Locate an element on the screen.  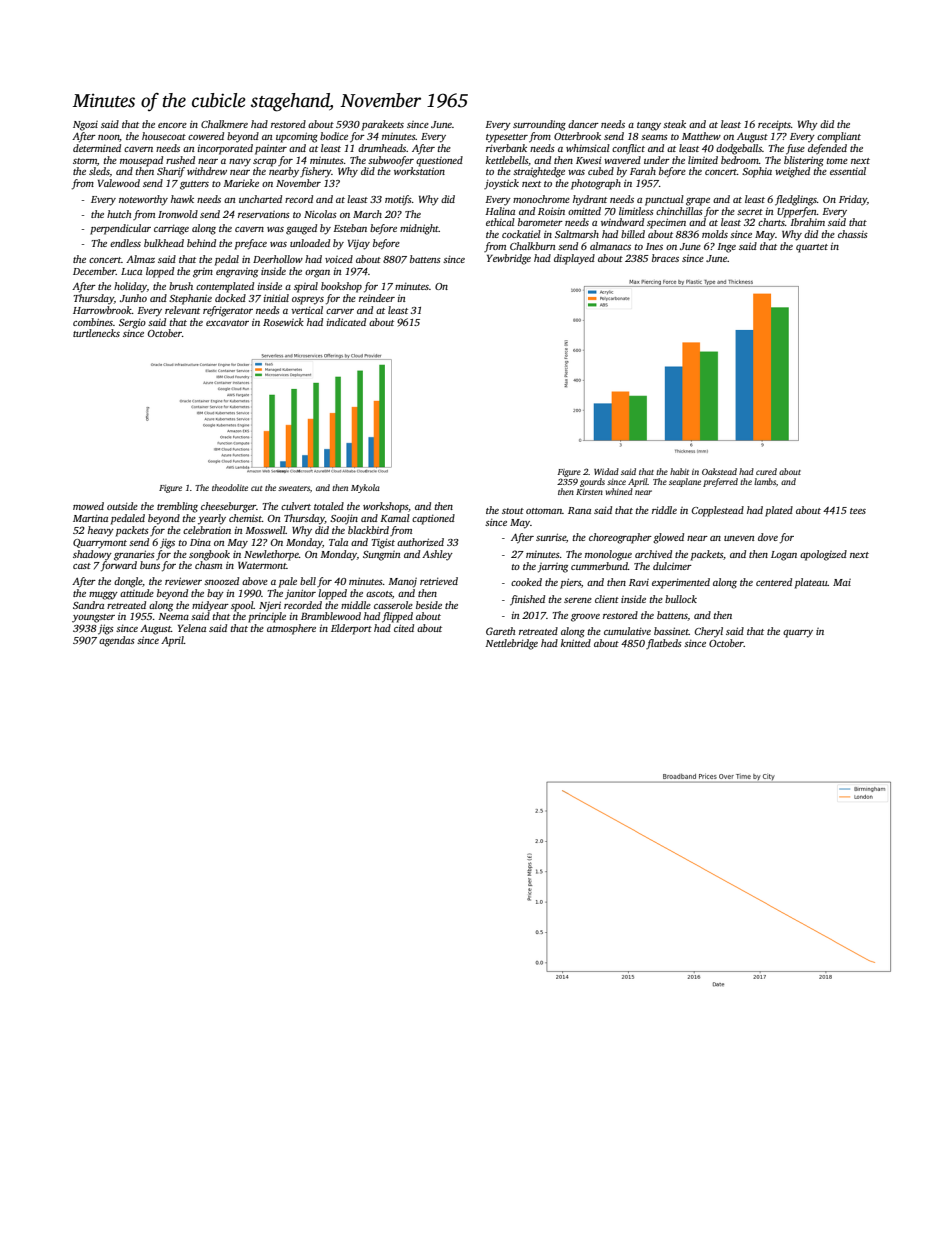
receipts is located at coordinates (774, 125).
